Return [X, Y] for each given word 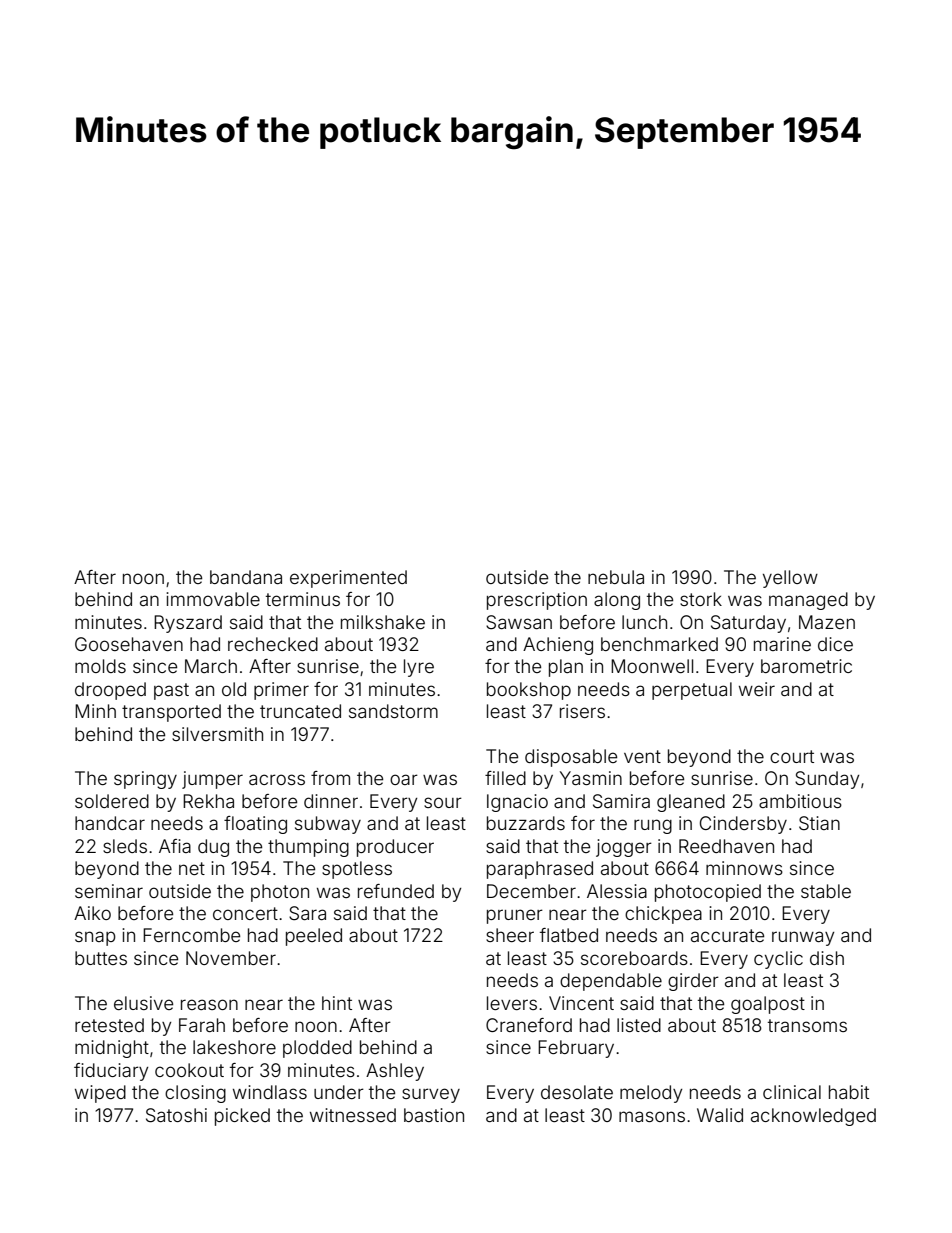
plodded [317, 1049]
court [792, 756]
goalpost [768, 1005]
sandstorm [393, 711]
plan [566, 668]
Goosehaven [129, 644]
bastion [434, 1115]
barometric [806, 666]
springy [145, 780]
